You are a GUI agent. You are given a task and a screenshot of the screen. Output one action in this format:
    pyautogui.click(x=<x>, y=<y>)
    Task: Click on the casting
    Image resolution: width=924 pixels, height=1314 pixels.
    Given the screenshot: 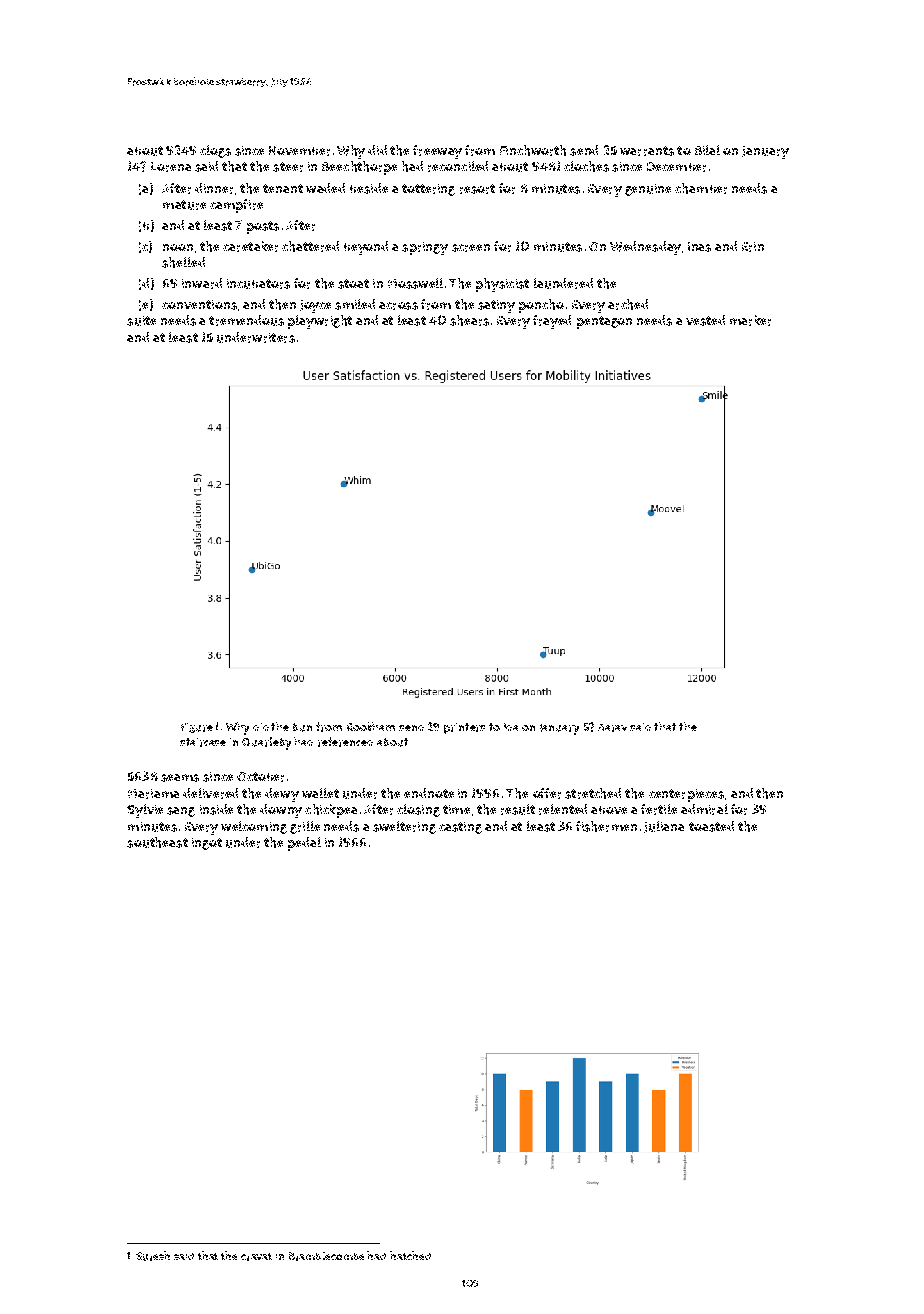 What is the action you would take?
    pyautogui.click(x=460, y=828)
